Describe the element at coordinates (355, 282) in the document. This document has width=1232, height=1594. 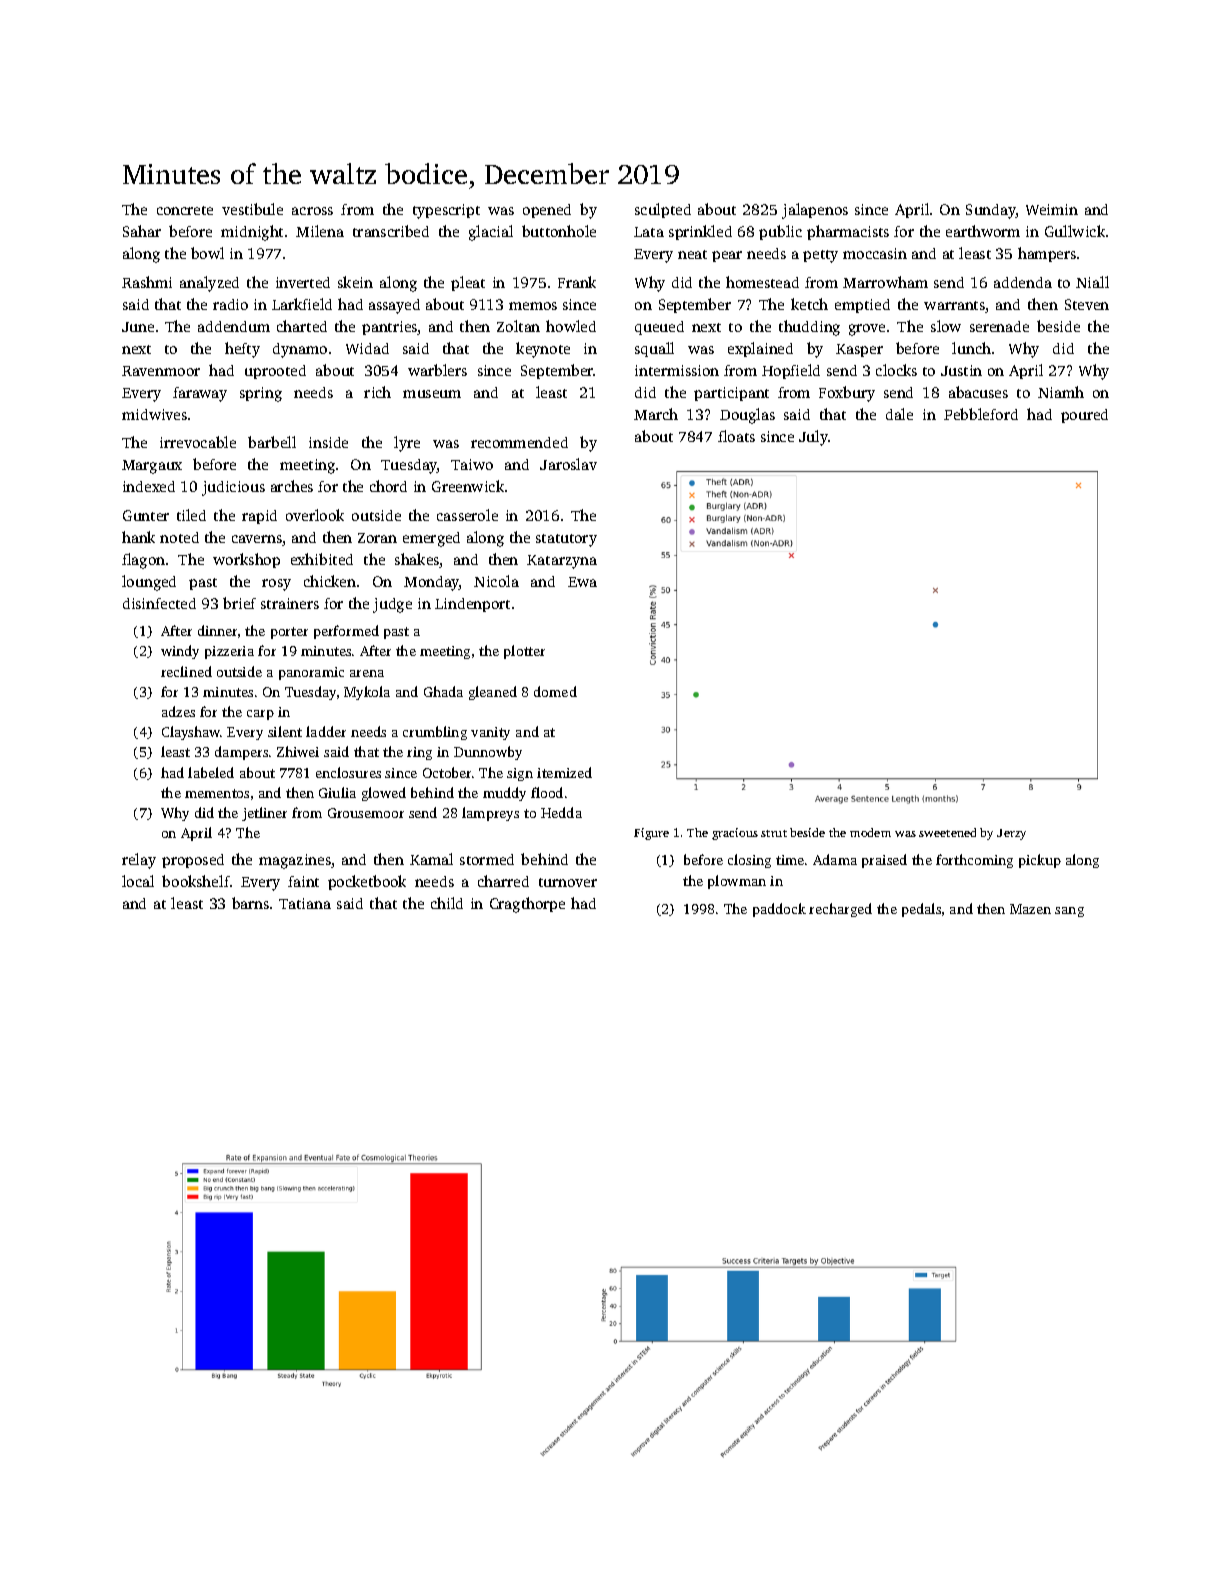
I see `skein` at that location.
